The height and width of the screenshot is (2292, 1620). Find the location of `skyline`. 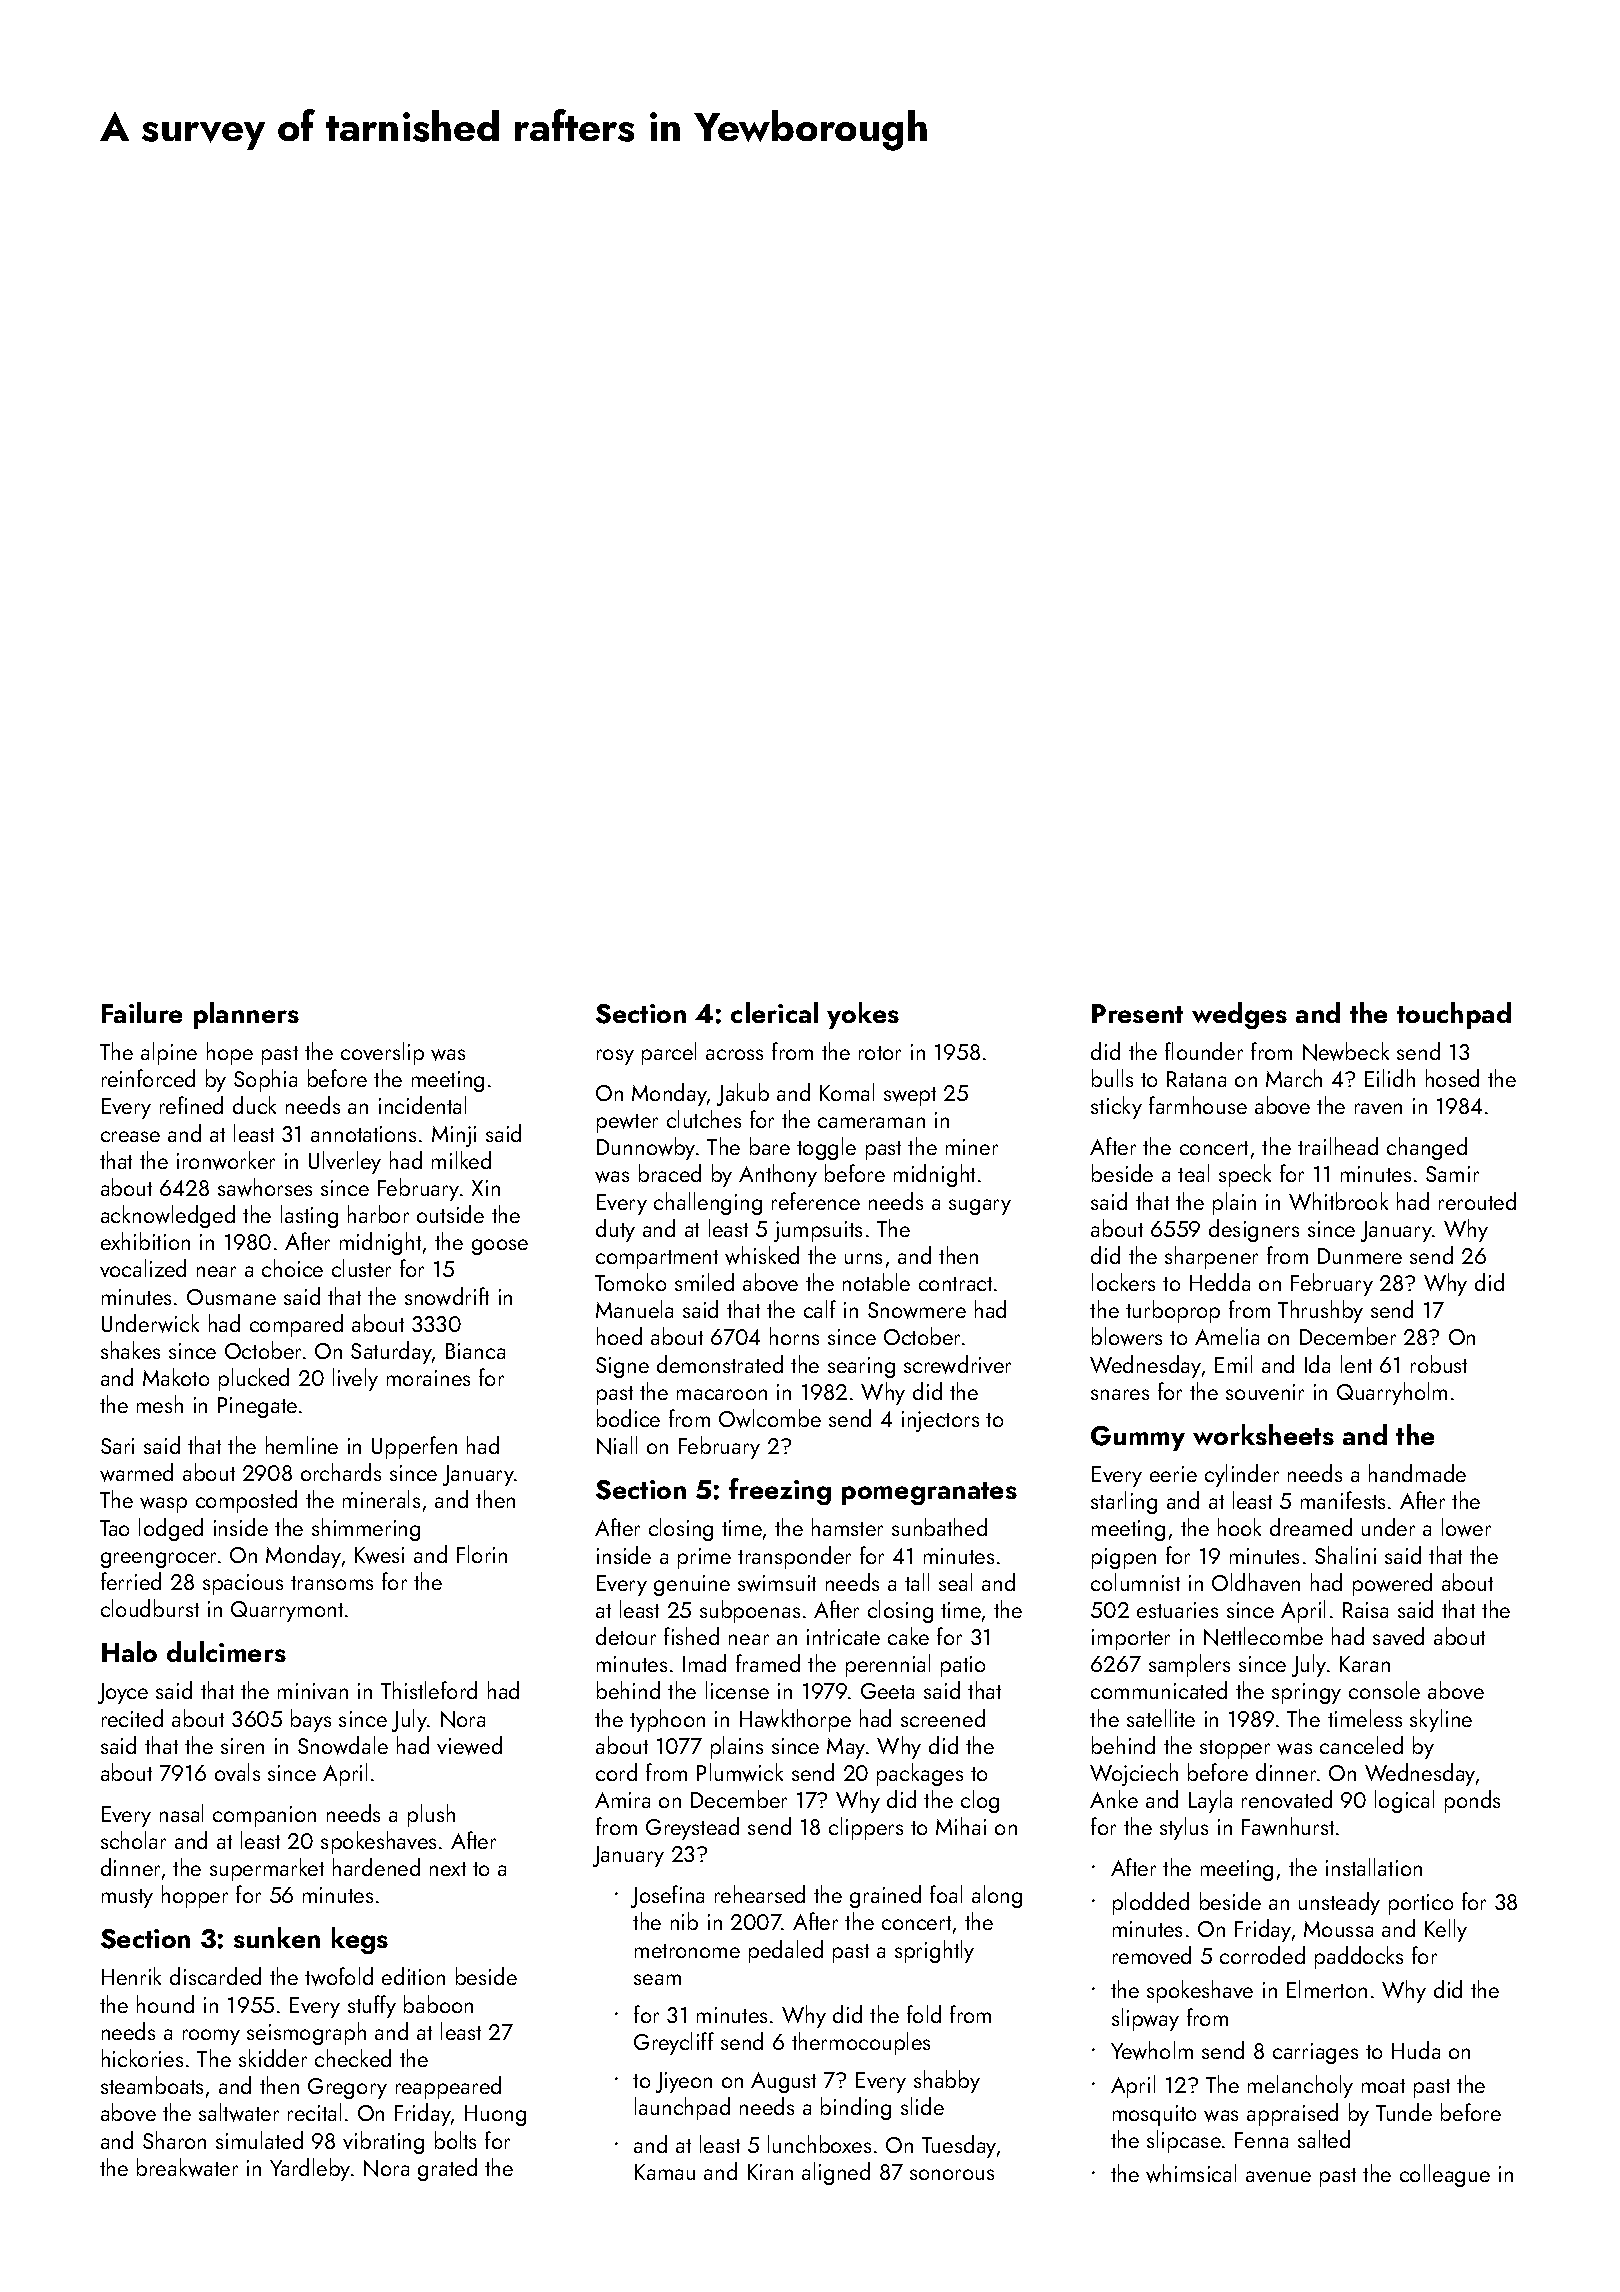

skyline is located at coordinates (1441, 1720).
